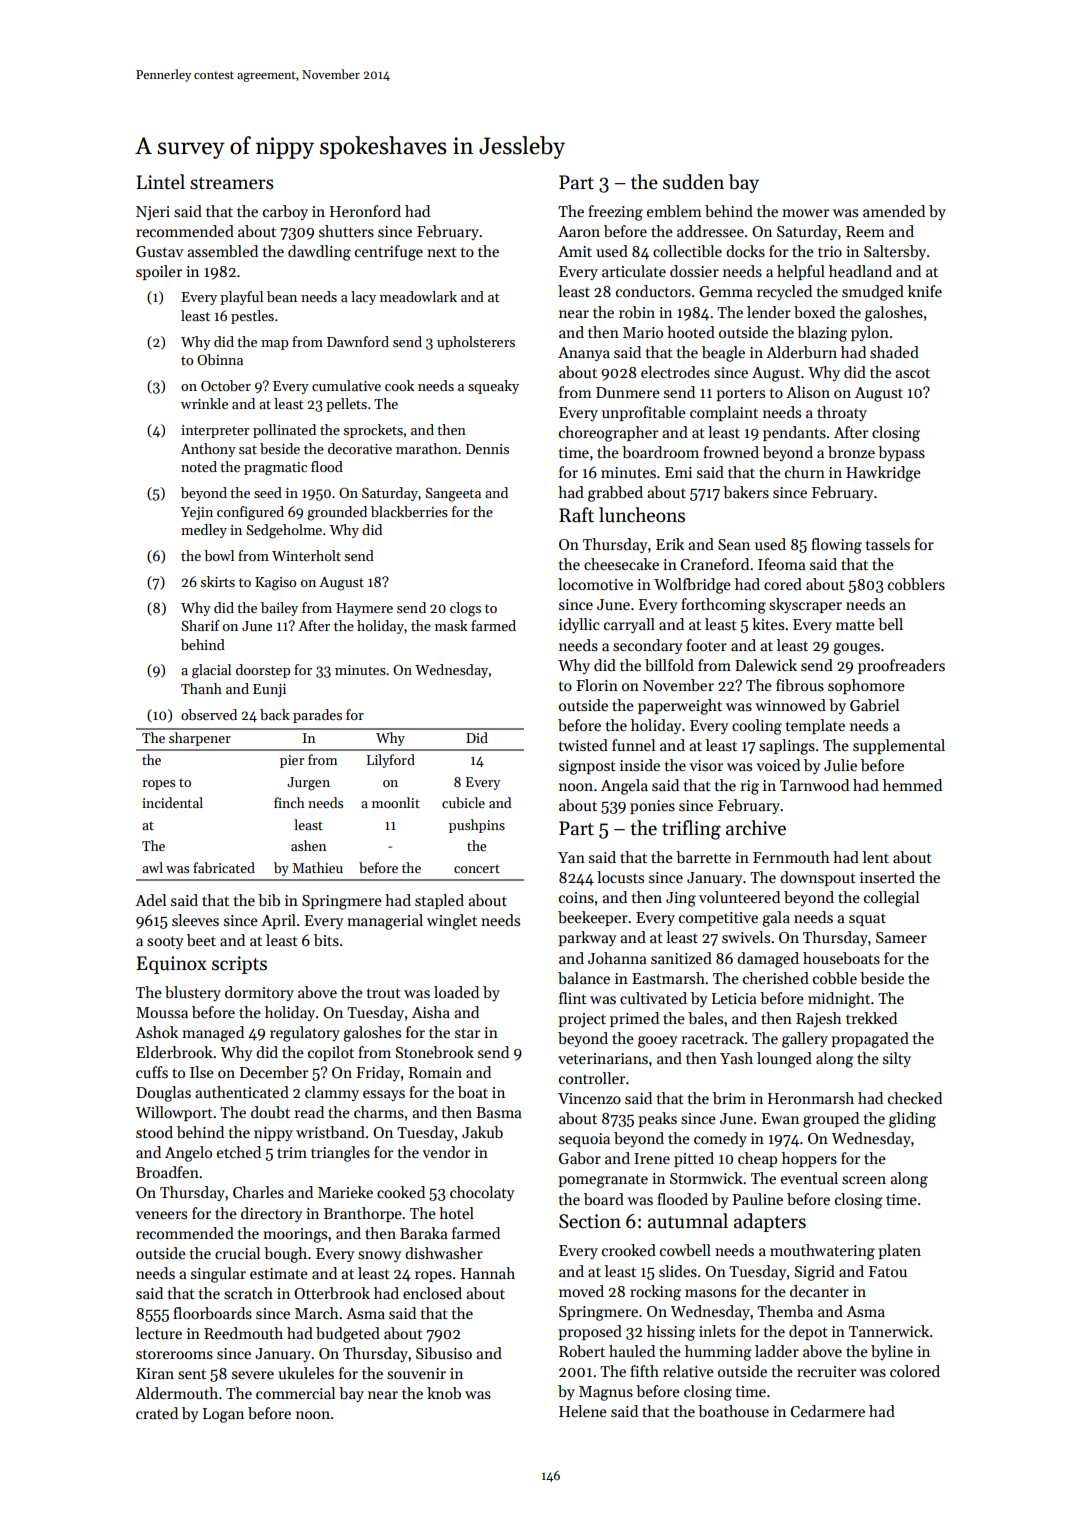  Describe the element at coordinates (274, 1072) in the image. I see `December` at that location.
